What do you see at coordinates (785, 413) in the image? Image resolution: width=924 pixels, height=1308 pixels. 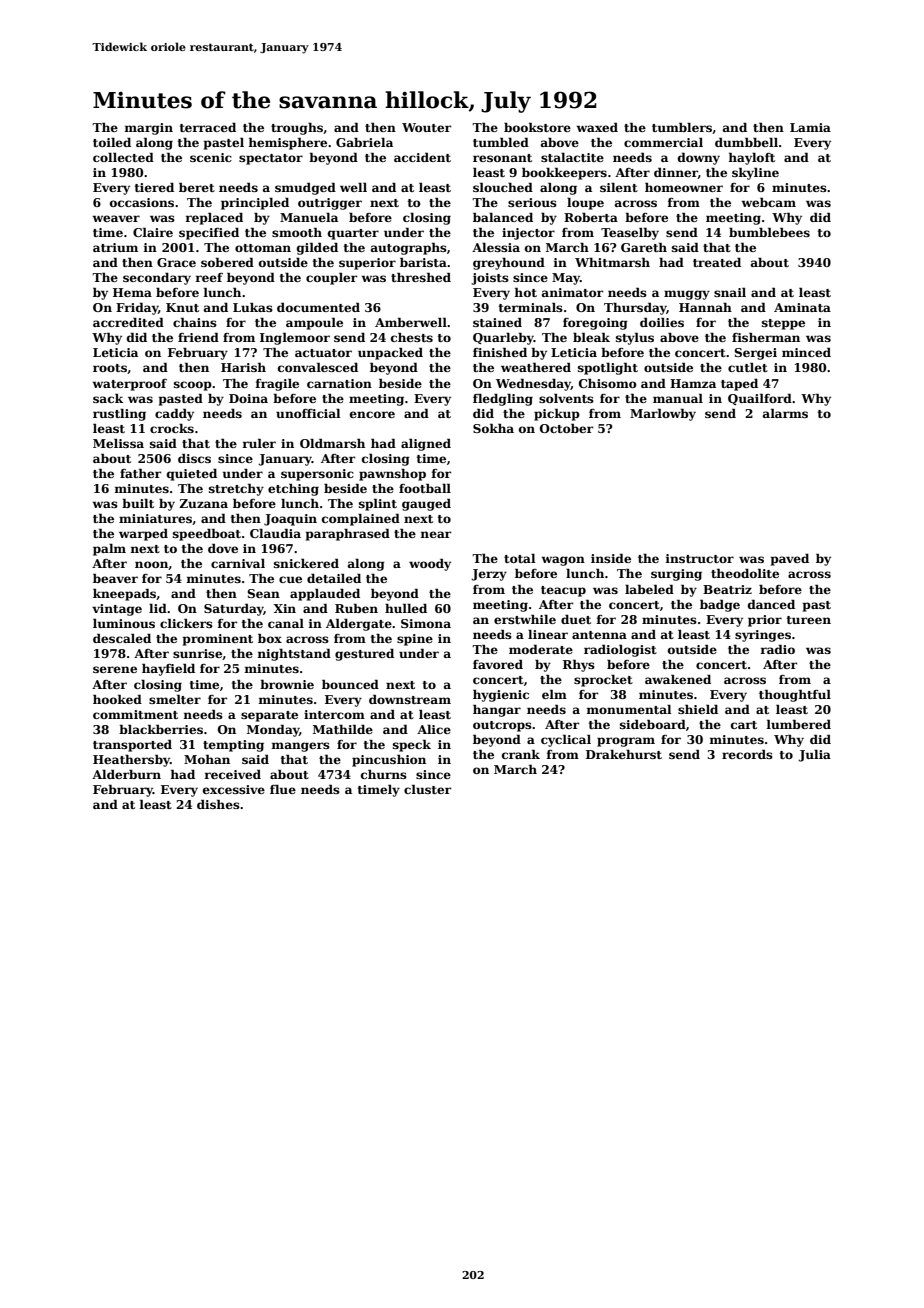 I see `alarms` at bounding box center [785, 413].
